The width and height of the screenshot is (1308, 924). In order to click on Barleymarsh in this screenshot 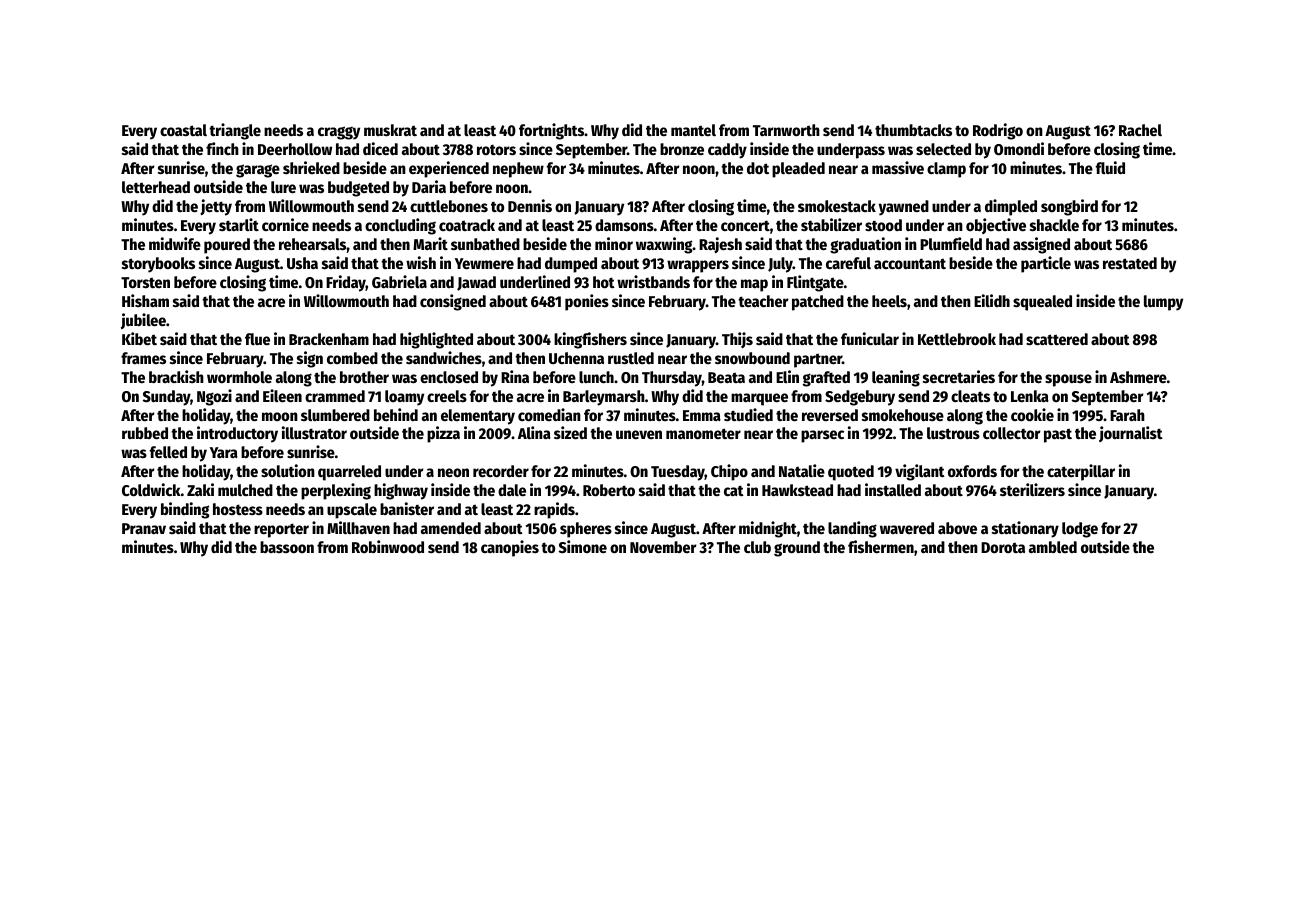, I will do `click(604, 398)`.
